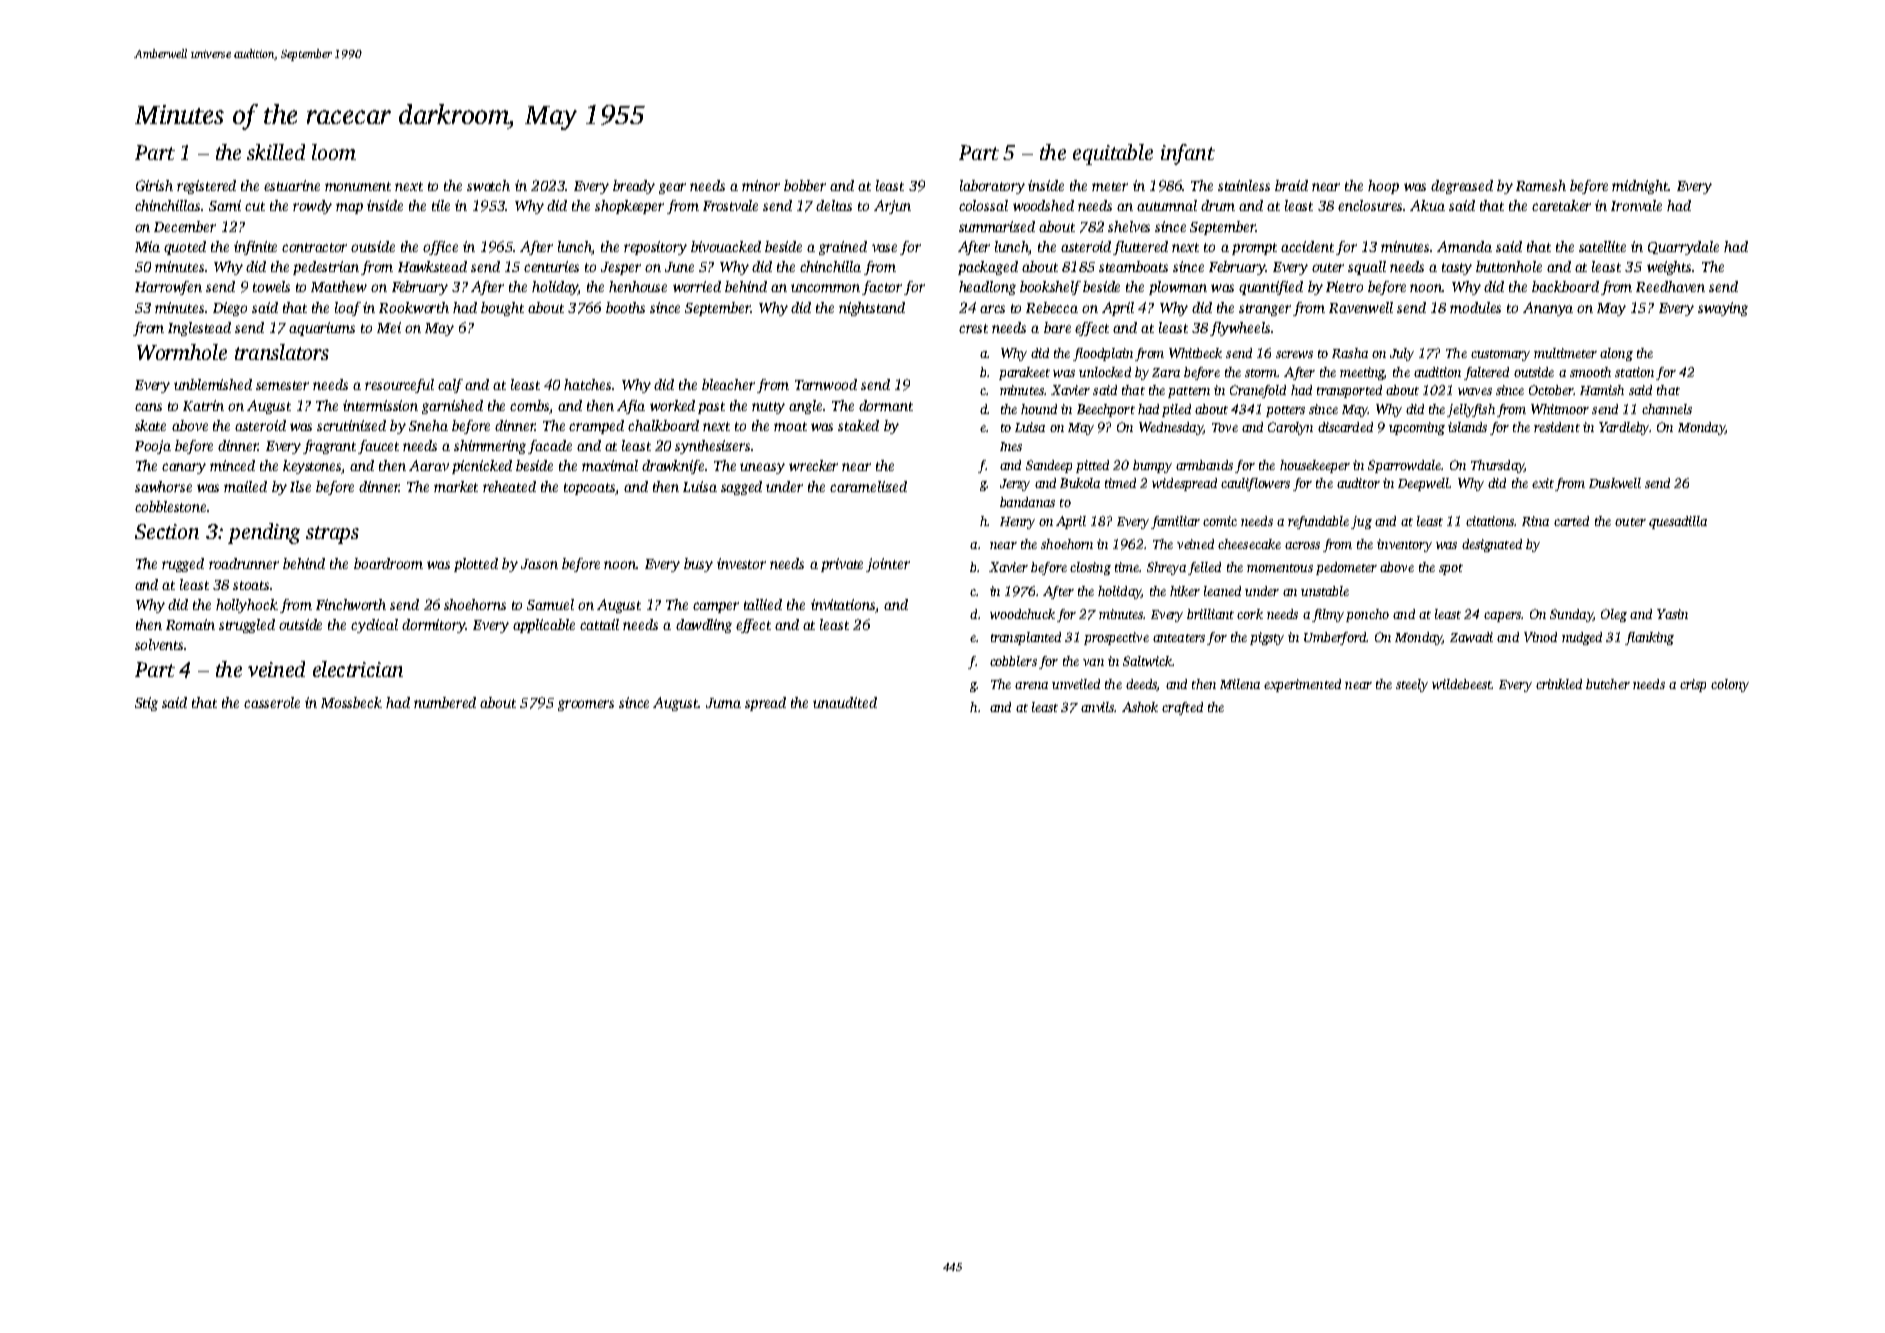 This document has width=1885, height=1333. I want to click on Duskwell, so click(1615, 483).
